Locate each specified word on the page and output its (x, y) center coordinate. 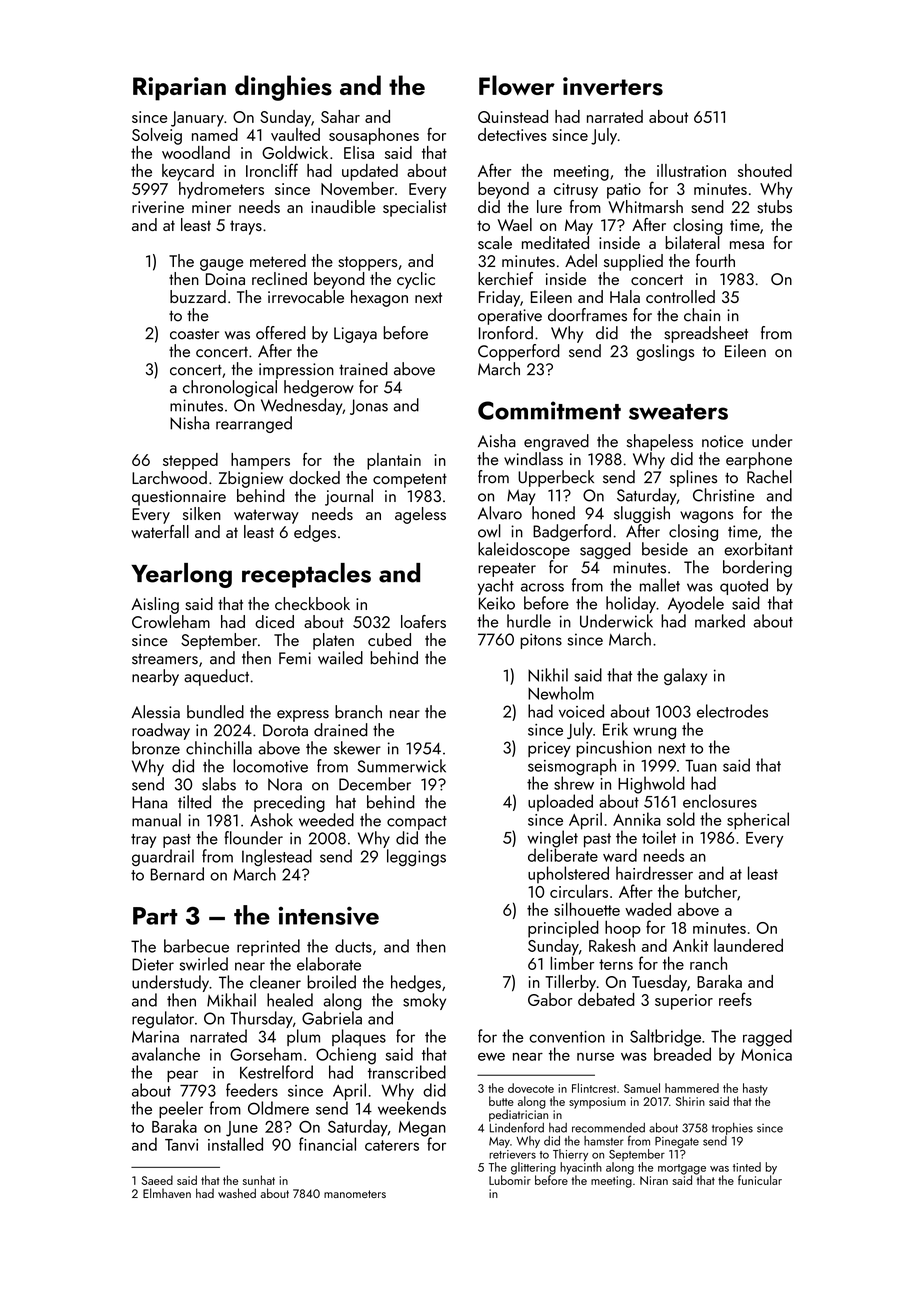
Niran (654, 1180)
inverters (613, 86)
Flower (517, 85)
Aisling (155, 605)
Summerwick (401, 766)
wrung (654, 733)
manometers (355, 1194)
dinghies (283, 88)
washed (237, 1193)
